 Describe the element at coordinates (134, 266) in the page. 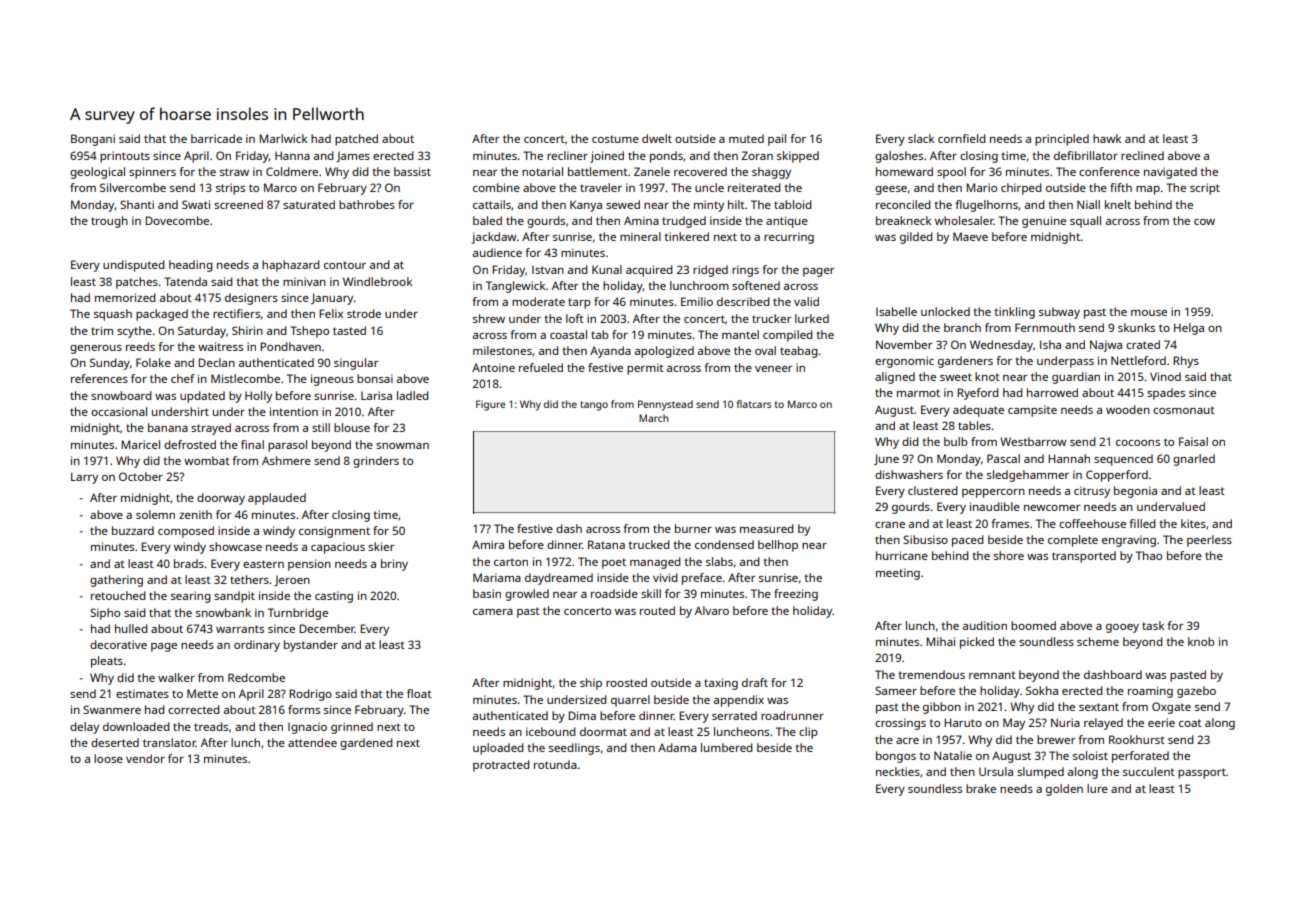

I see `undisputed` at that location.
